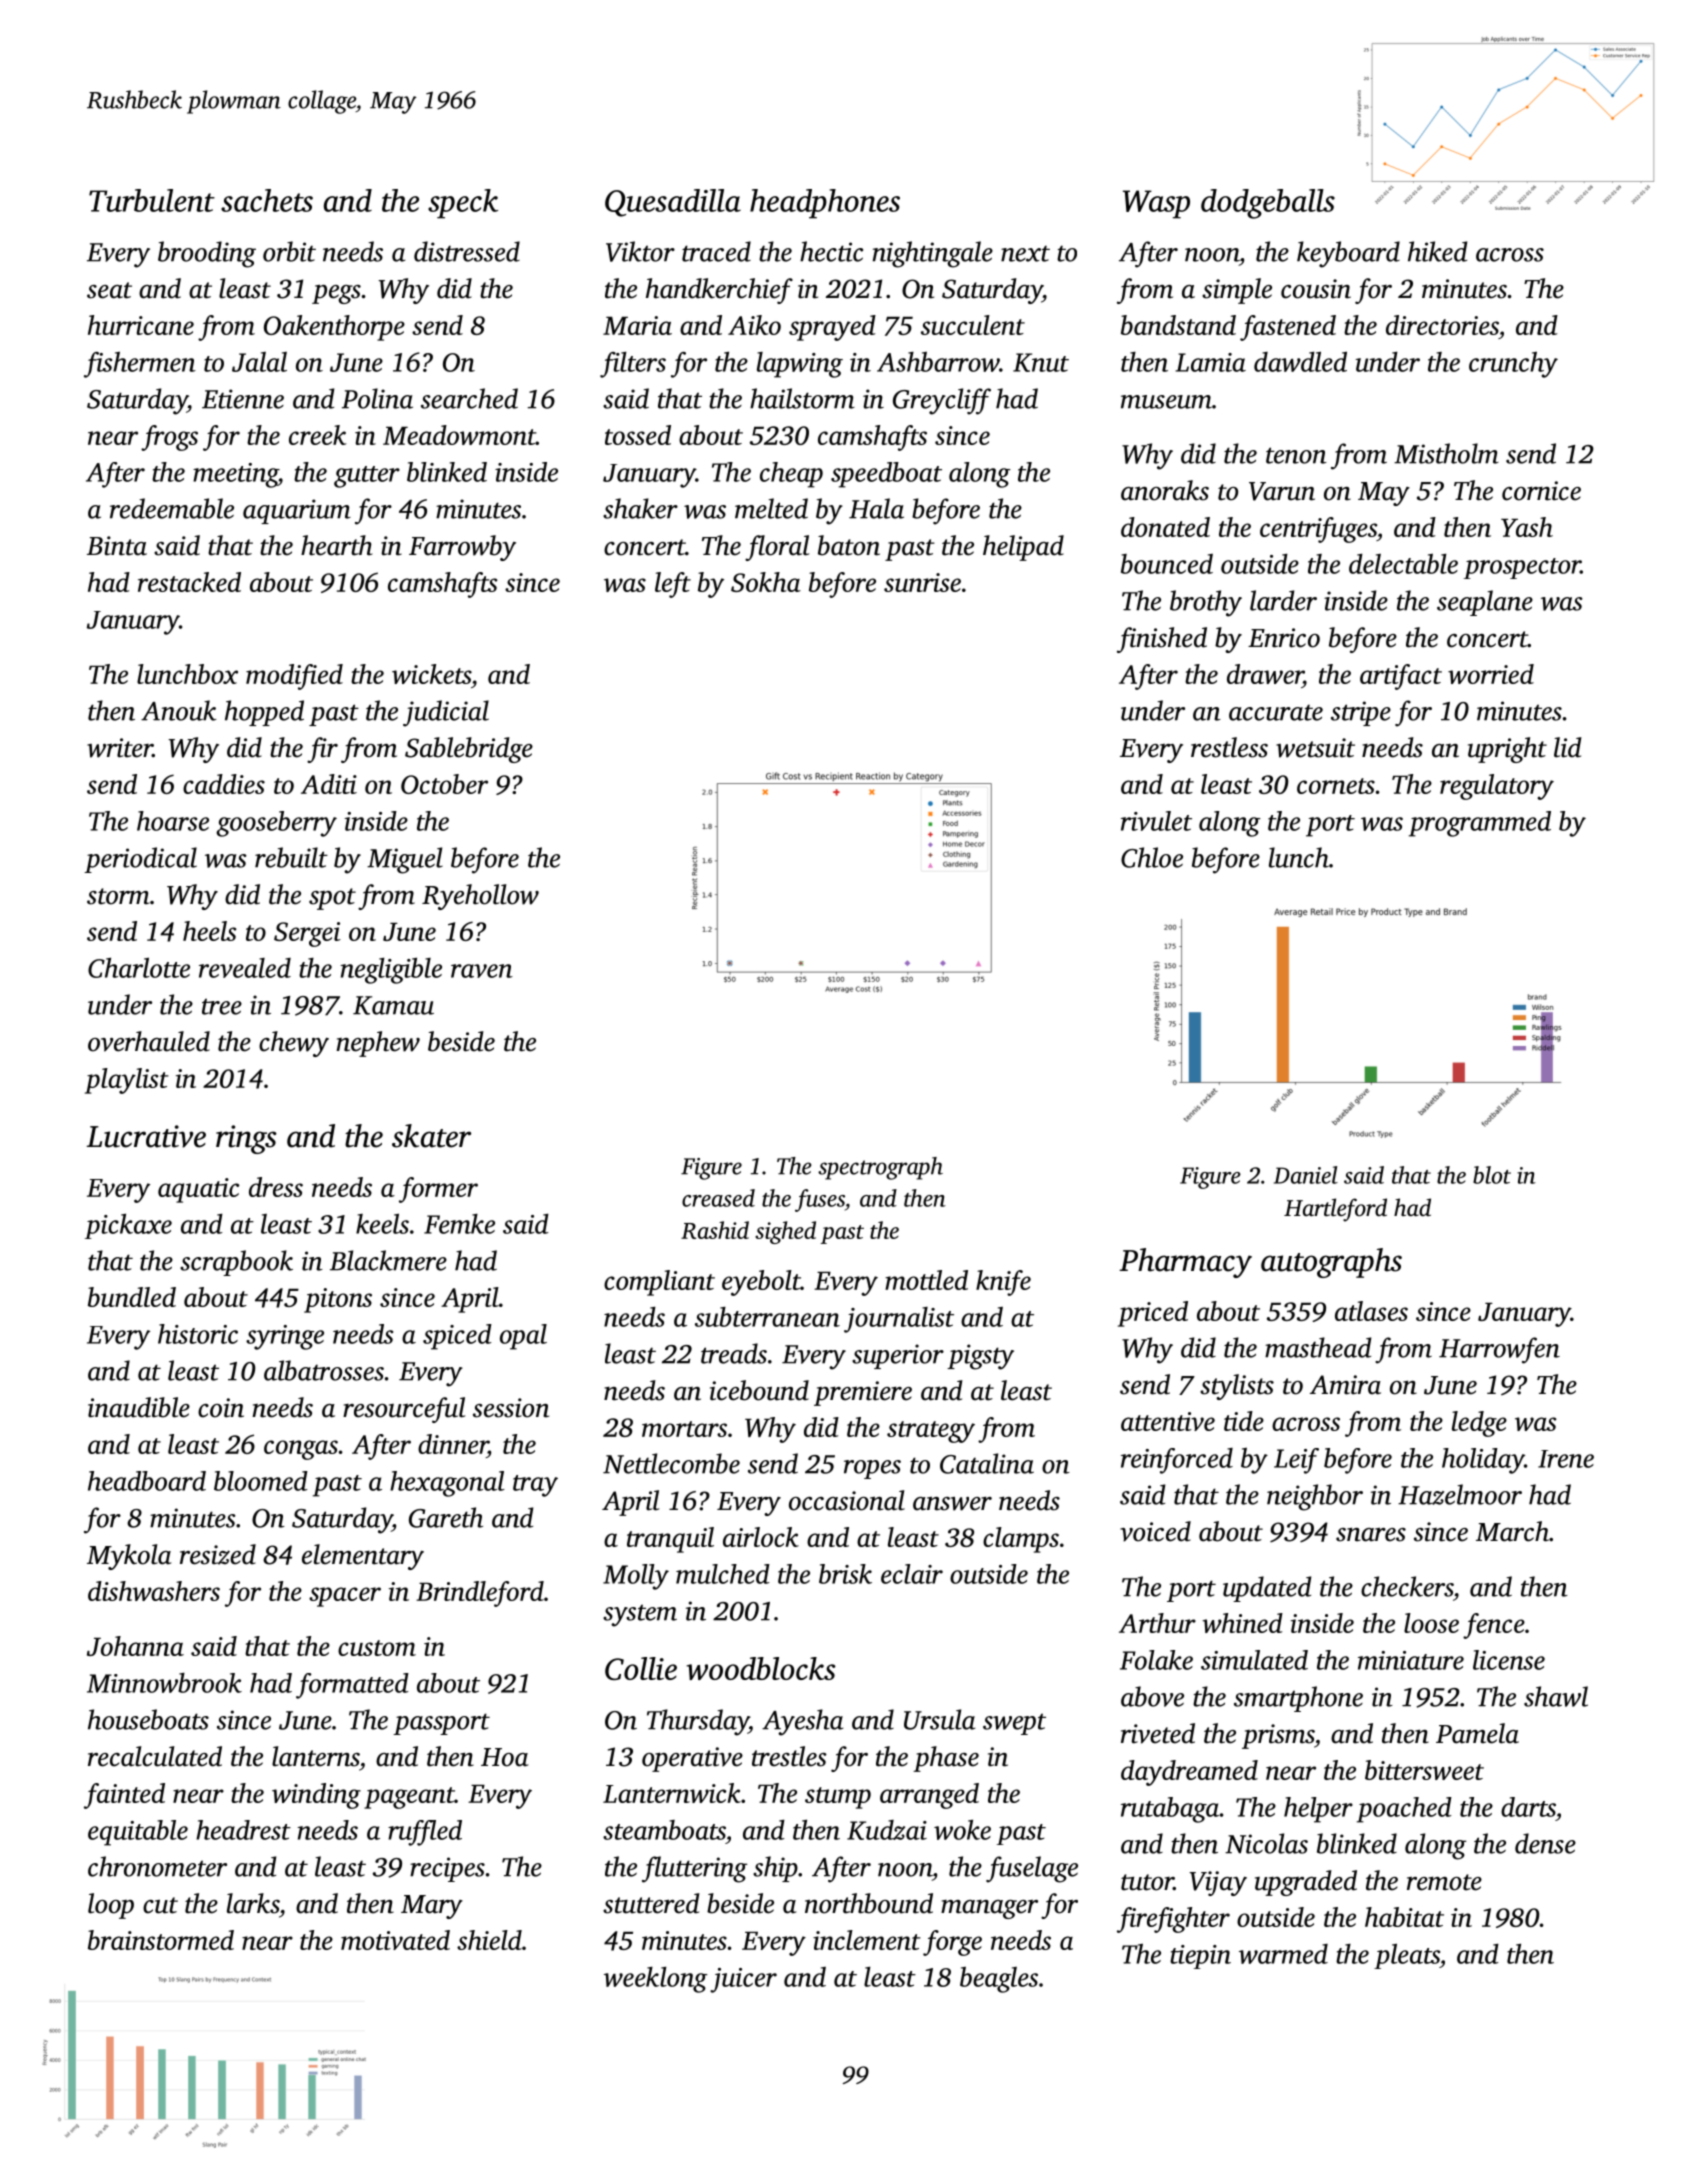  Describe the element at coordinates (111, 1906) in the screenshot. I see `loop` at that location.
